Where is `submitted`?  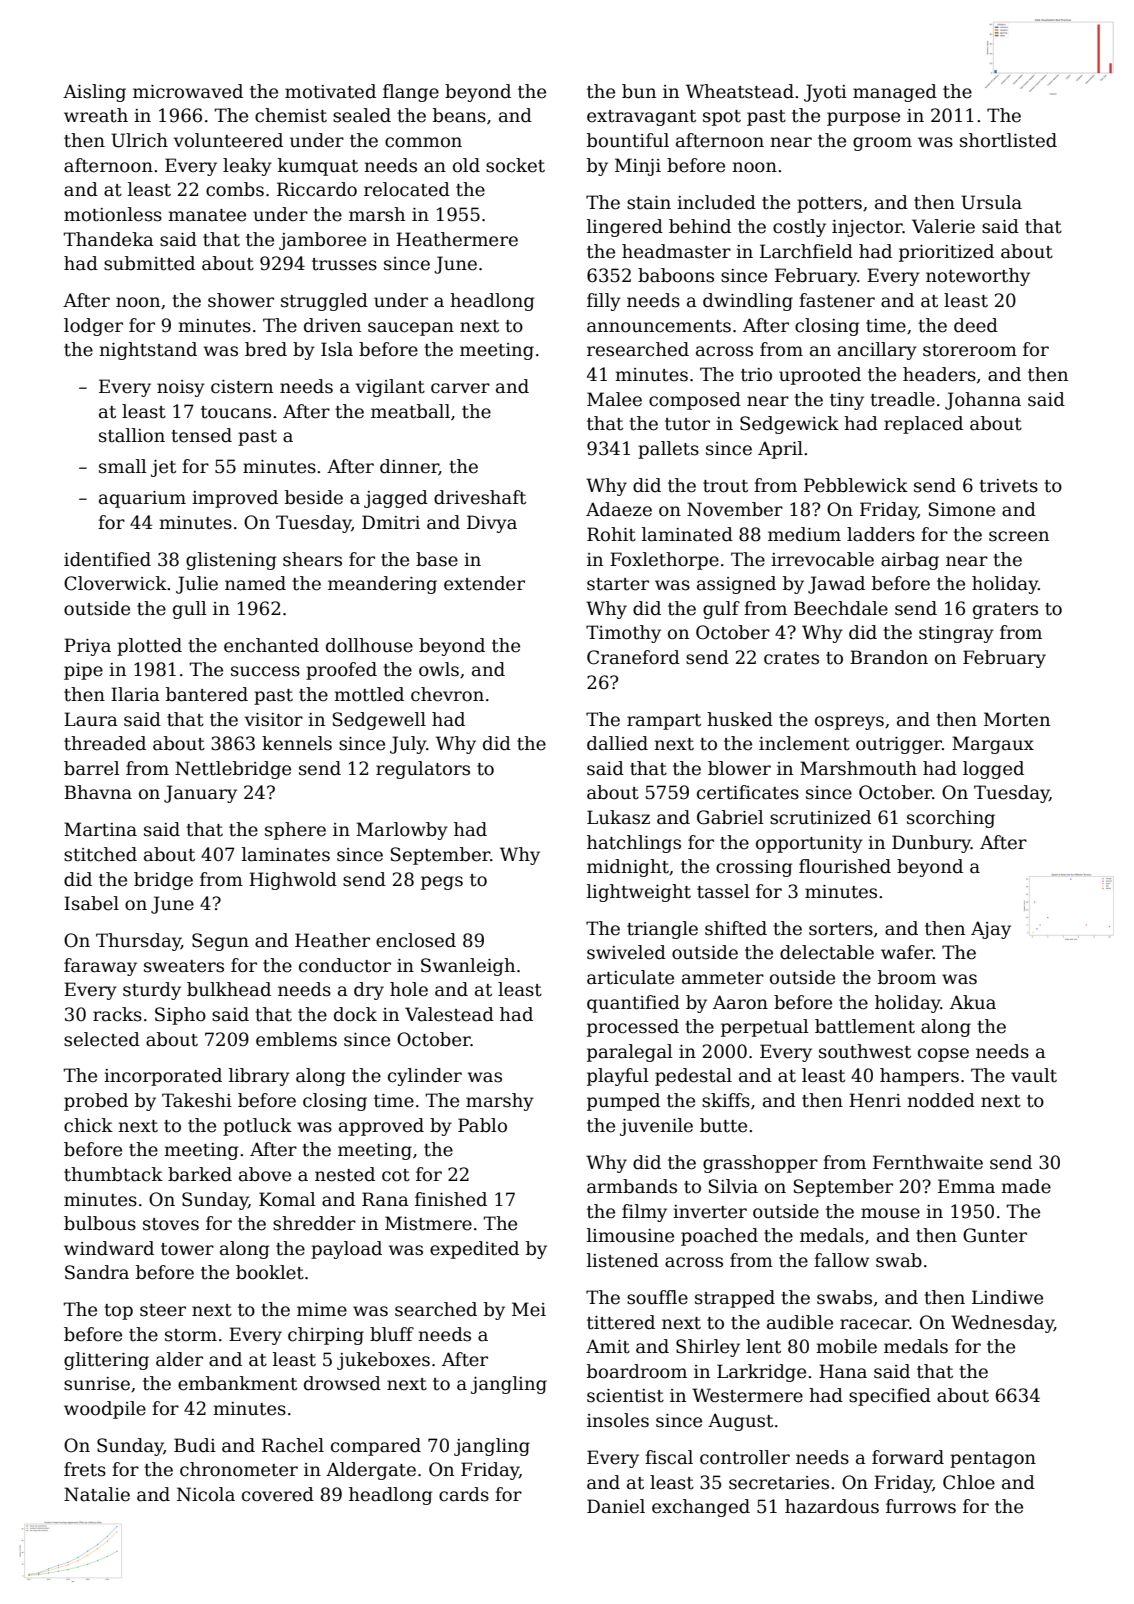
submitted is located at coordinates (149, 263).
